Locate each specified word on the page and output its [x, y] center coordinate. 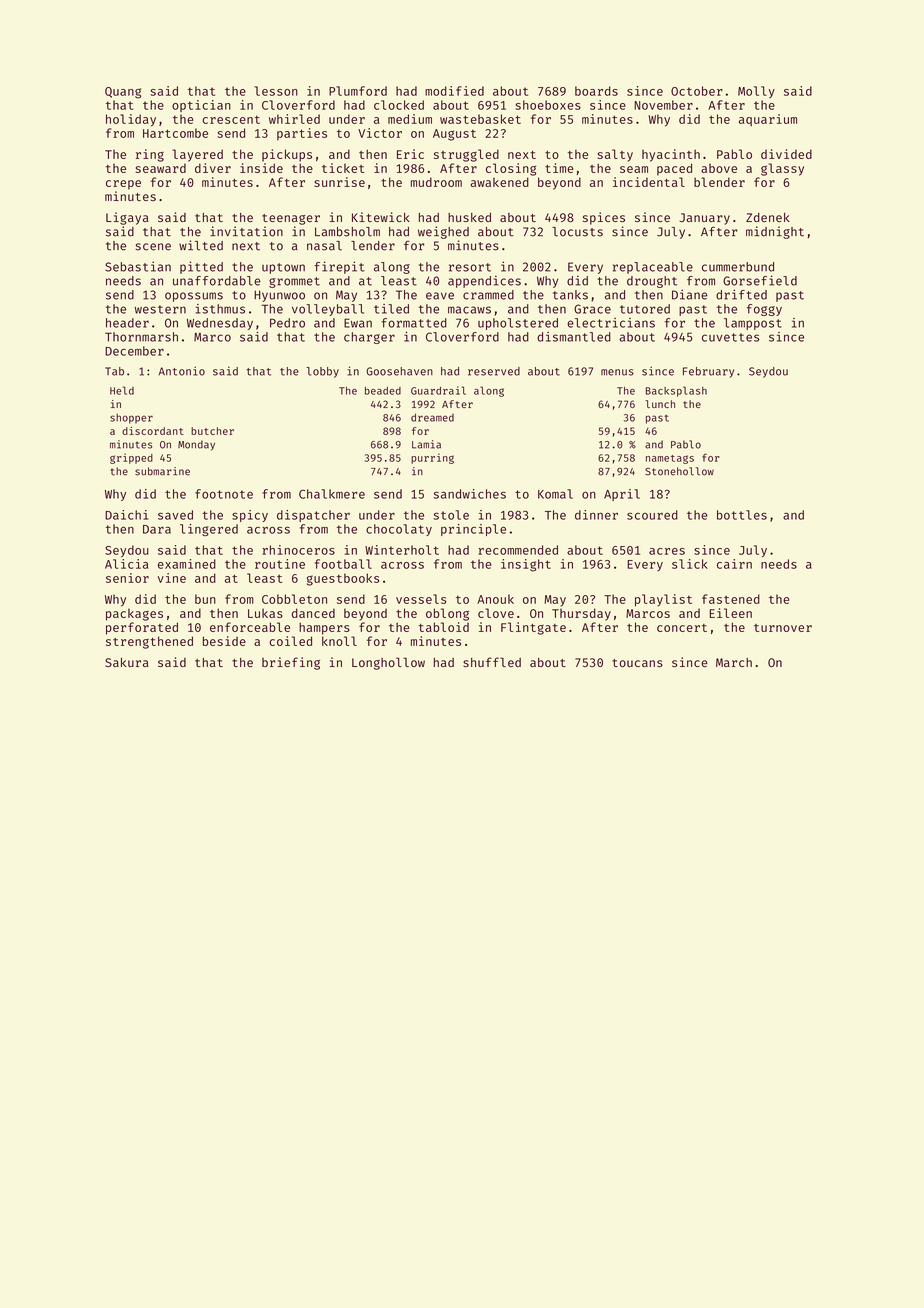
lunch [660, 404]
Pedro [287, 323]
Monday [196, 445]
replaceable [653, 268]
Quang [123, 93]
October [697, 91]
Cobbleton [294, 599]
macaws [469, 310]
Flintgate [533, 628]
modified [454, 91]
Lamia [426, 444]
